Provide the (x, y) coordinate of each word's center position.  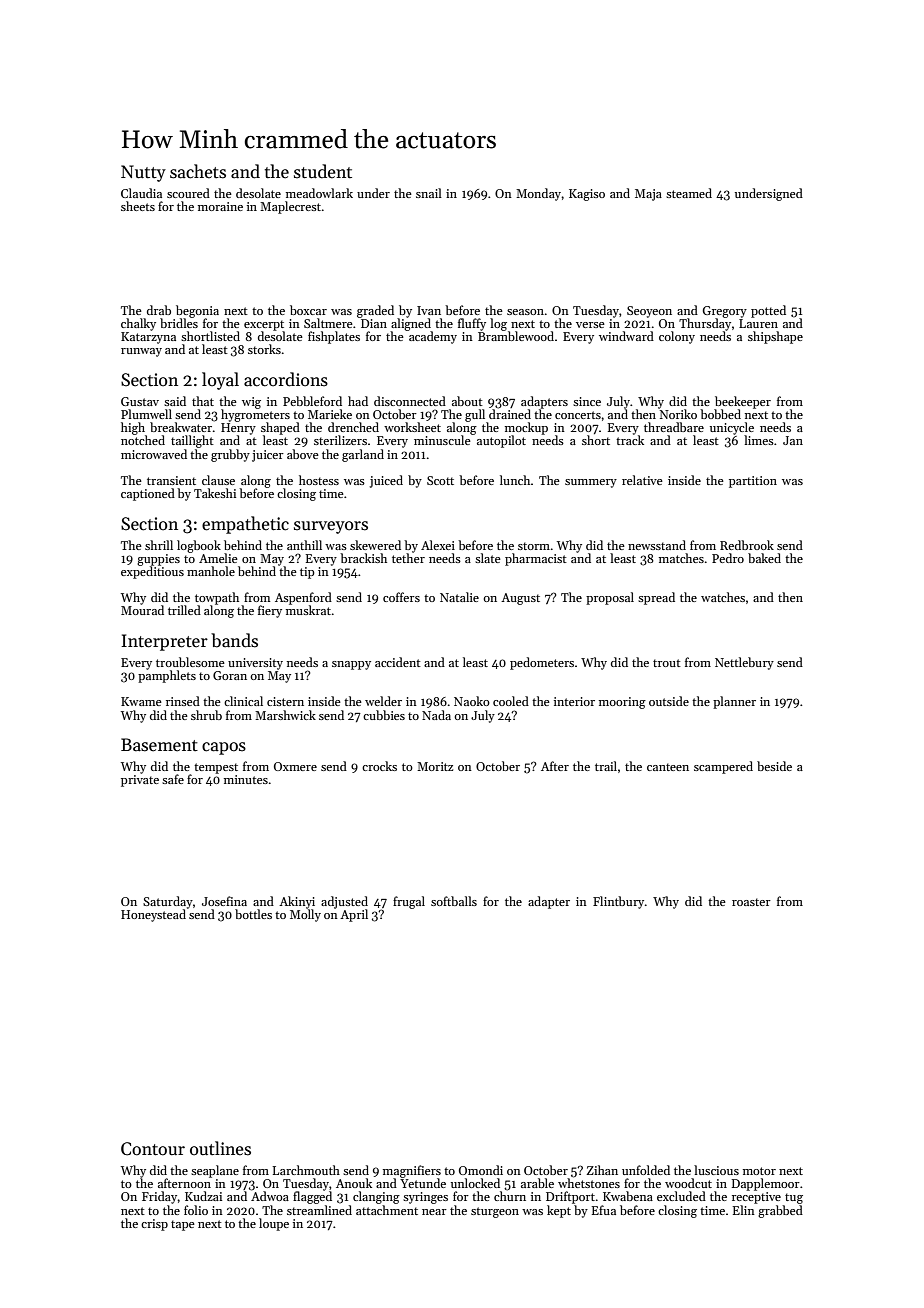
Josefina (224, 901)
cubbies (384, 715)
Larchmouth (306, 1170)
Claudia (141, 193)
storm (534, 546)
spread (656, 598)
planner (734, 702)
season (525, 312)
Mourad (142, 610)
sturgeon (495, 1212)
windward (626, 336)
